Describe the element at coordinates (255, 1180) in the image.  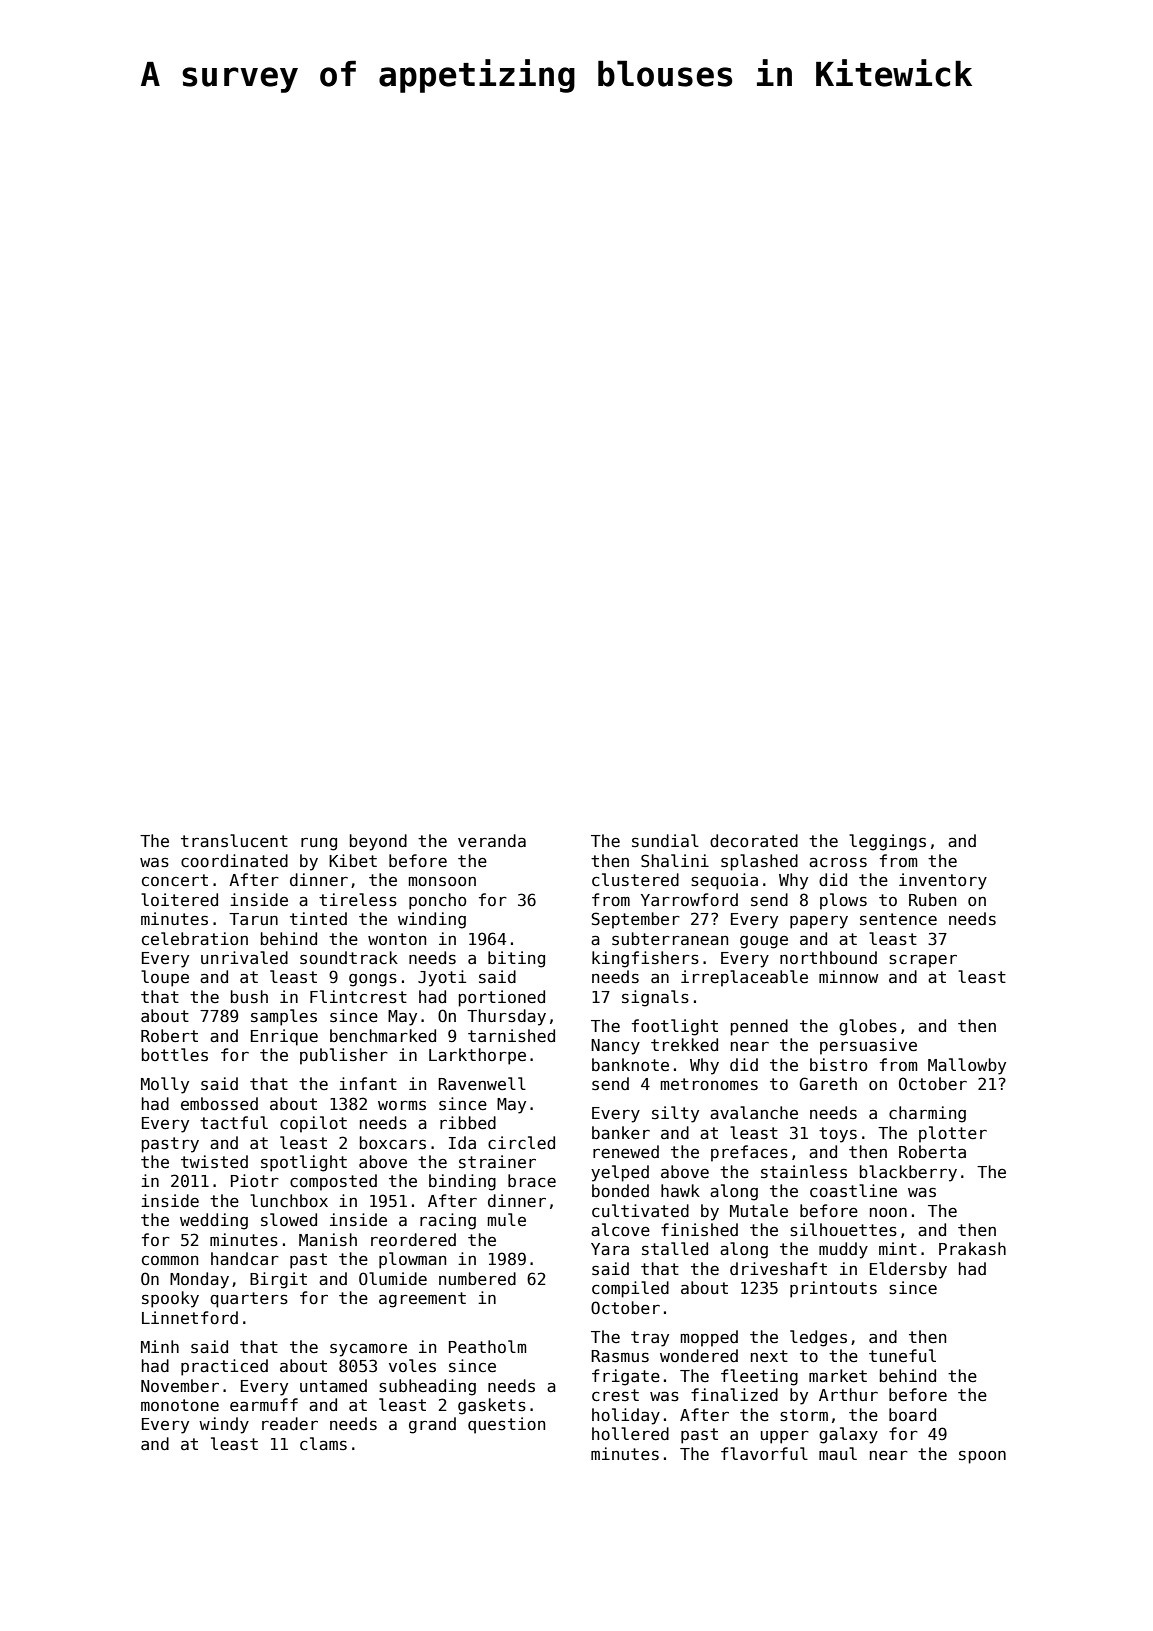
I see `Piotr` at that location.
